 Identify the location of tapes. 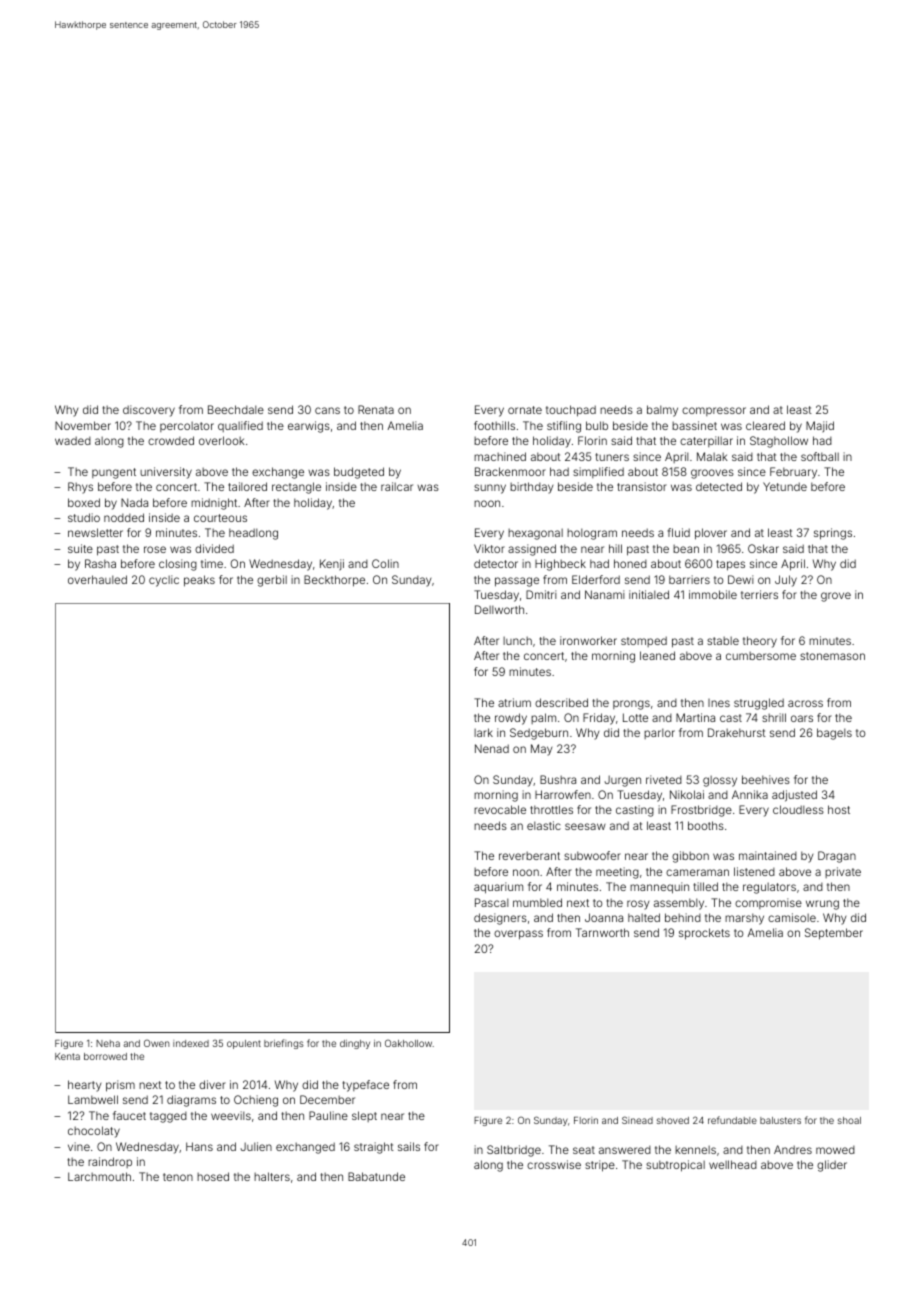
(730, 565).
